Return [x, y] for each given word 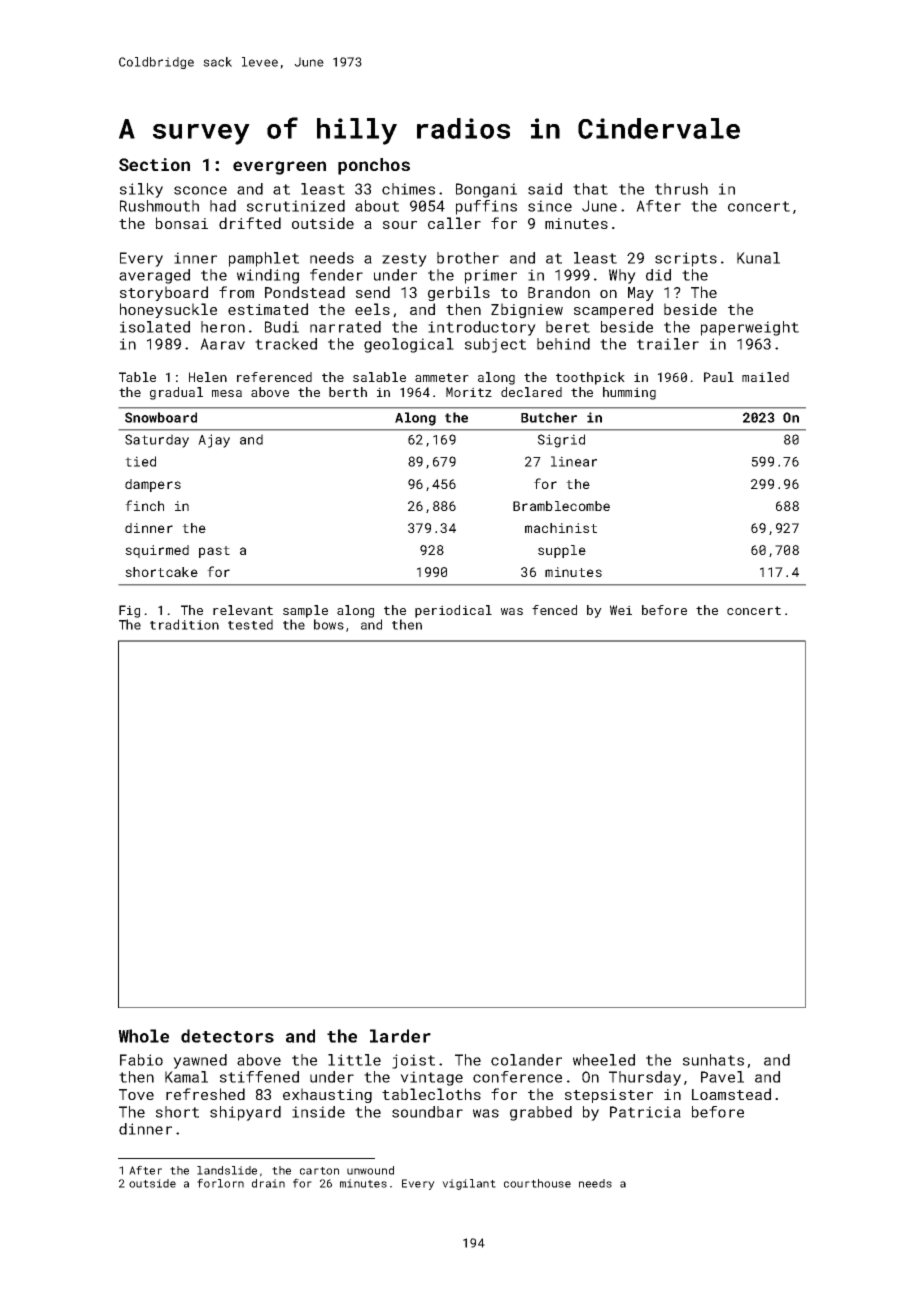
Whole [143, 1036]
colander [526, 1060]
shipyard [245, 1113]
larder [400, 1036]
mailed [765, 377]
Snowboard [161, 417]
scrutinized [296, 206]
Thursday [645, 1078]
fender [336, 275]
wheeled [604, 1060]
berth [348, 392]
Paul [719, 377]
